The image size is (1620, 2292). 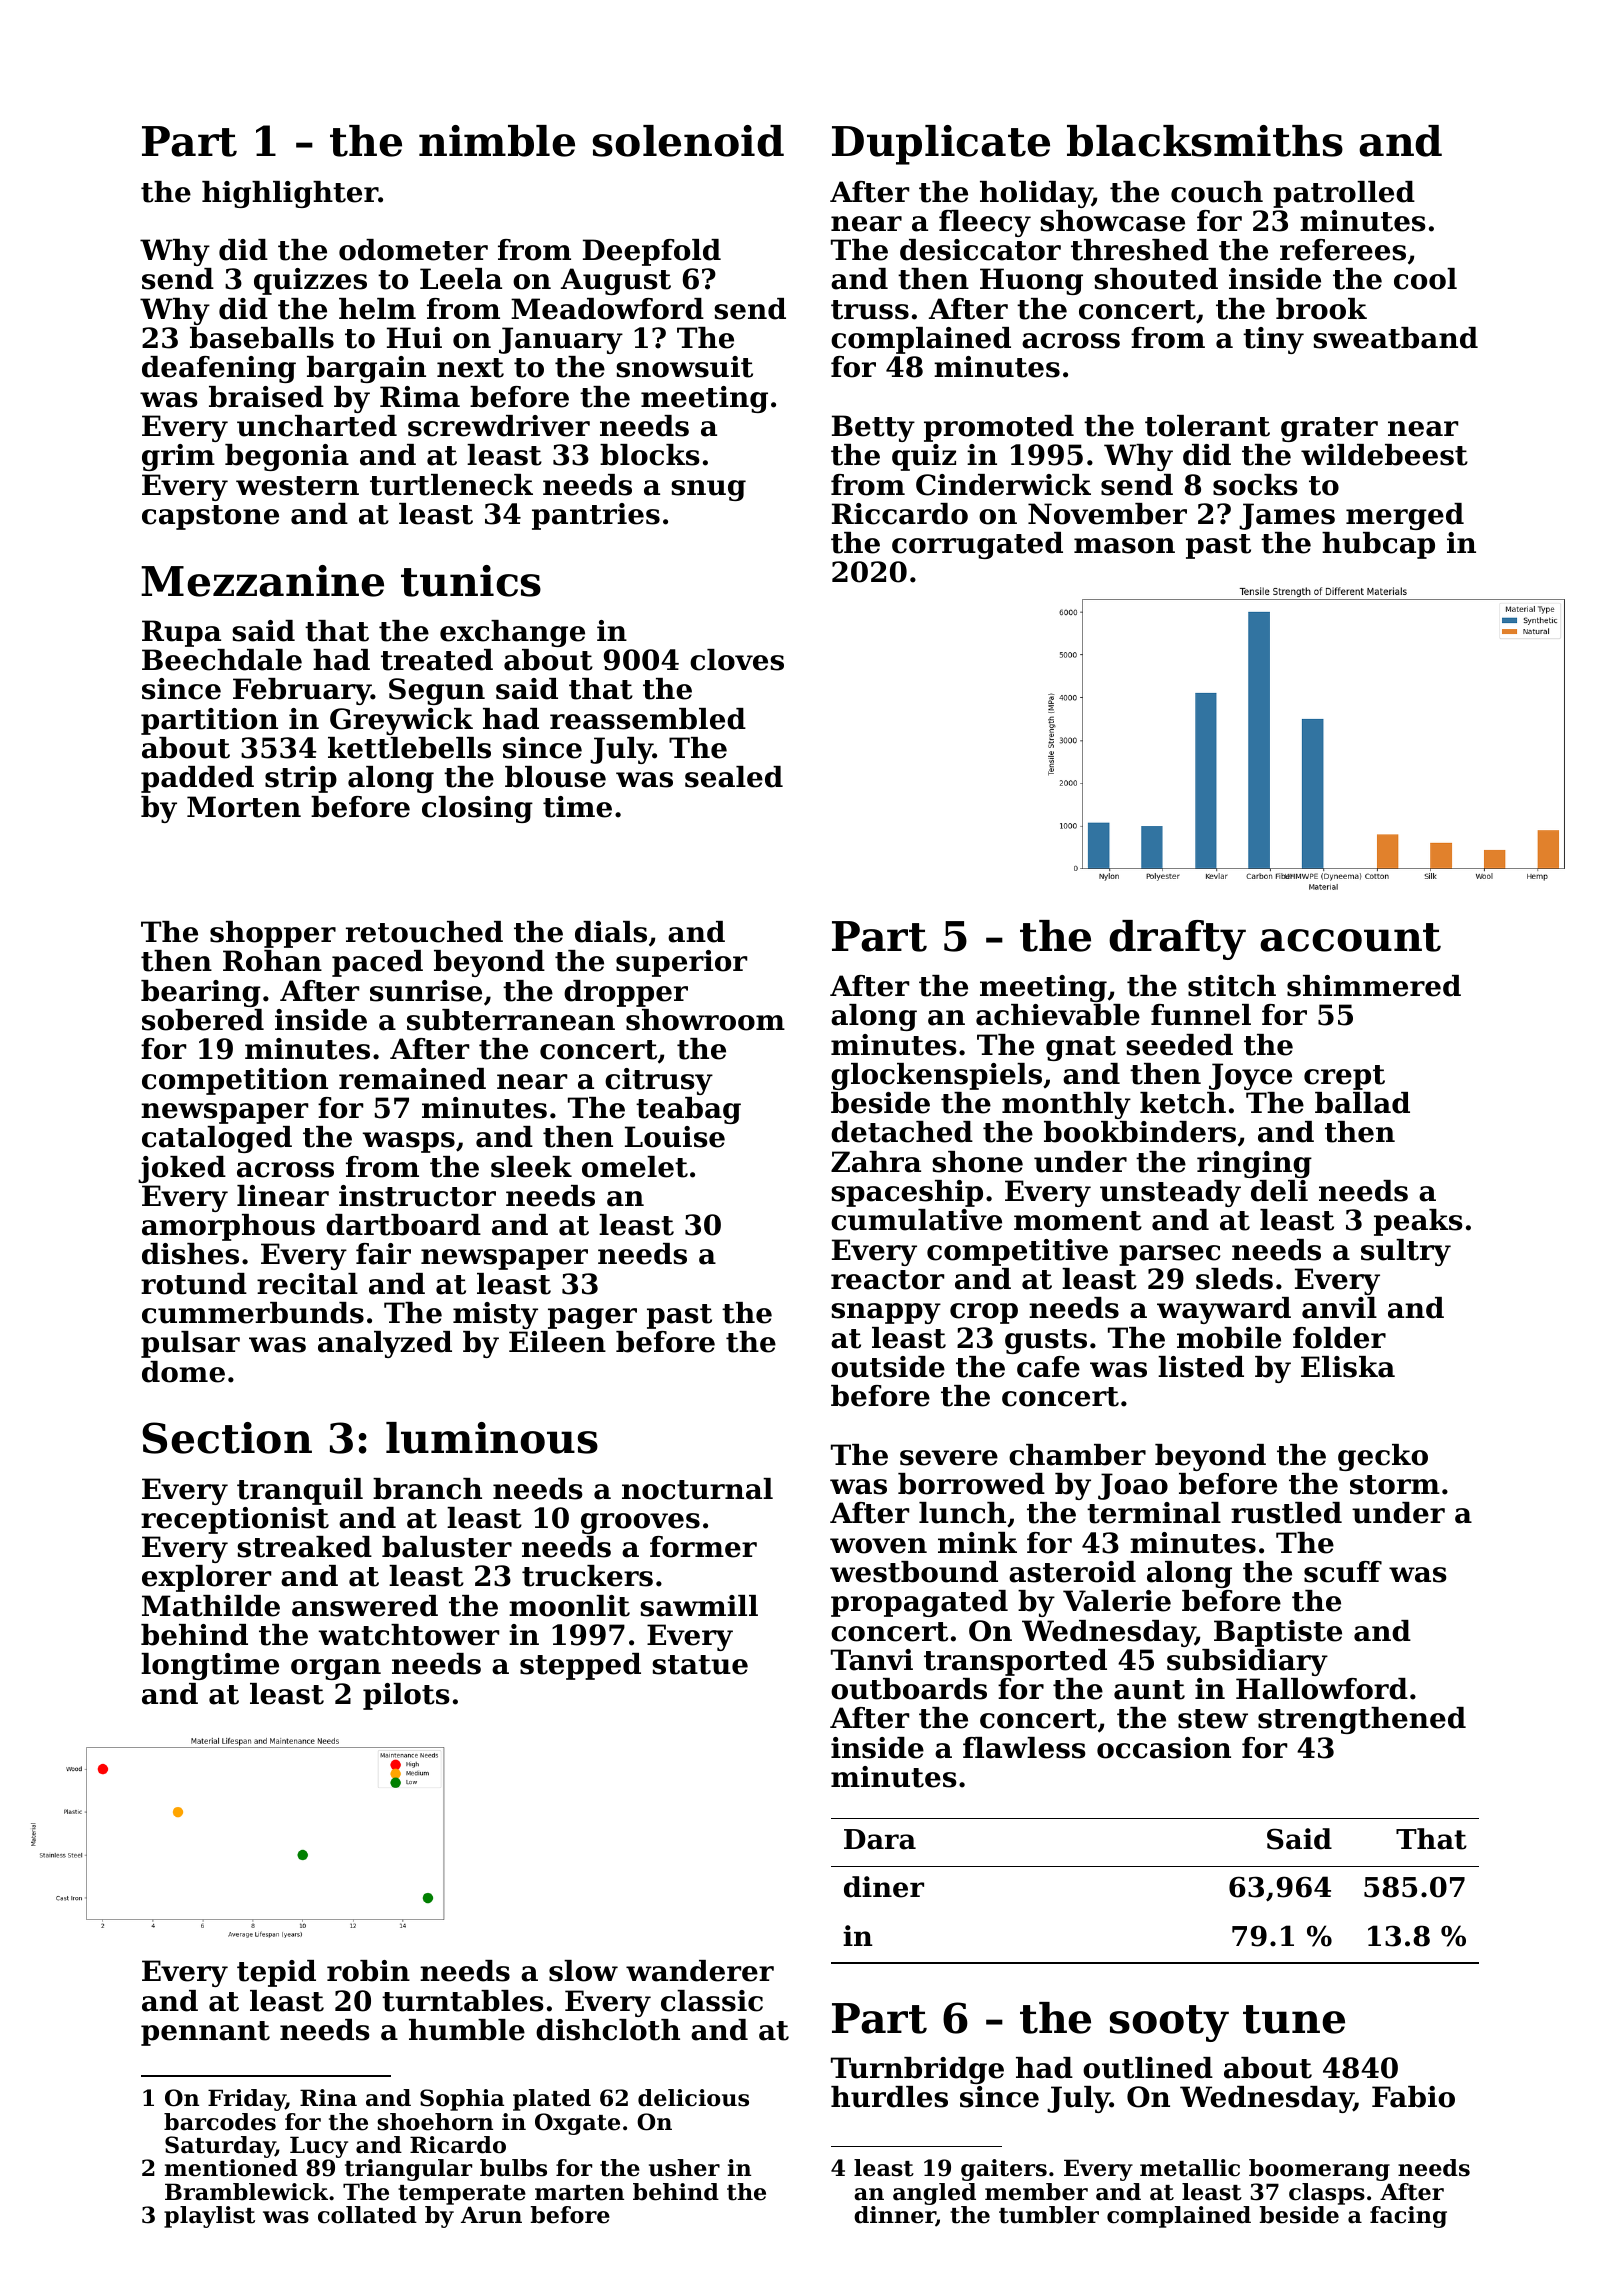 I want to click on ketch, so click(x=1183, y=1103).
